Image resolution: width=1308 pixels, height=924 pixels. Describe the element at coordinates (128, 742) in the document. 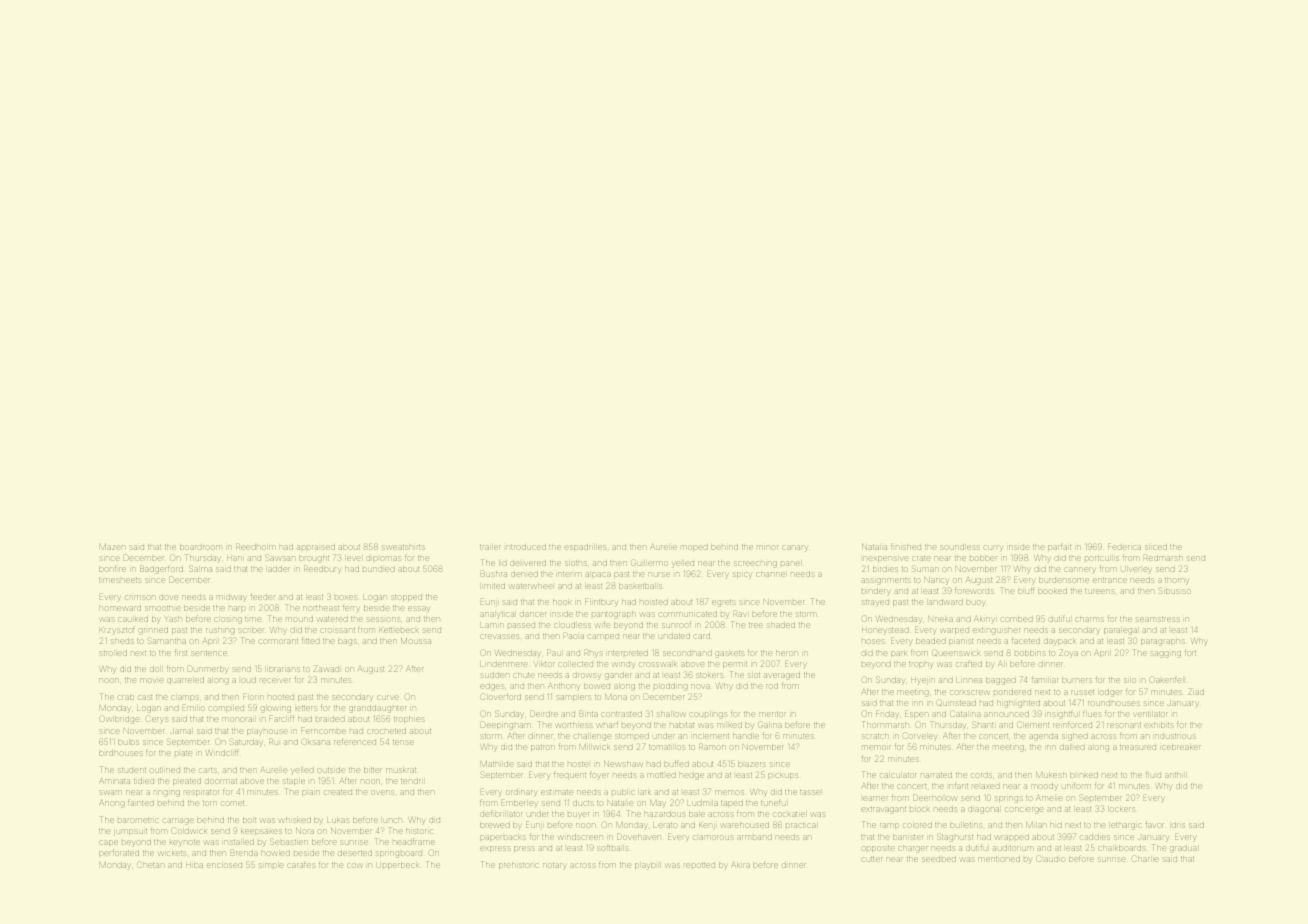

I see `bulbs` at that location.
